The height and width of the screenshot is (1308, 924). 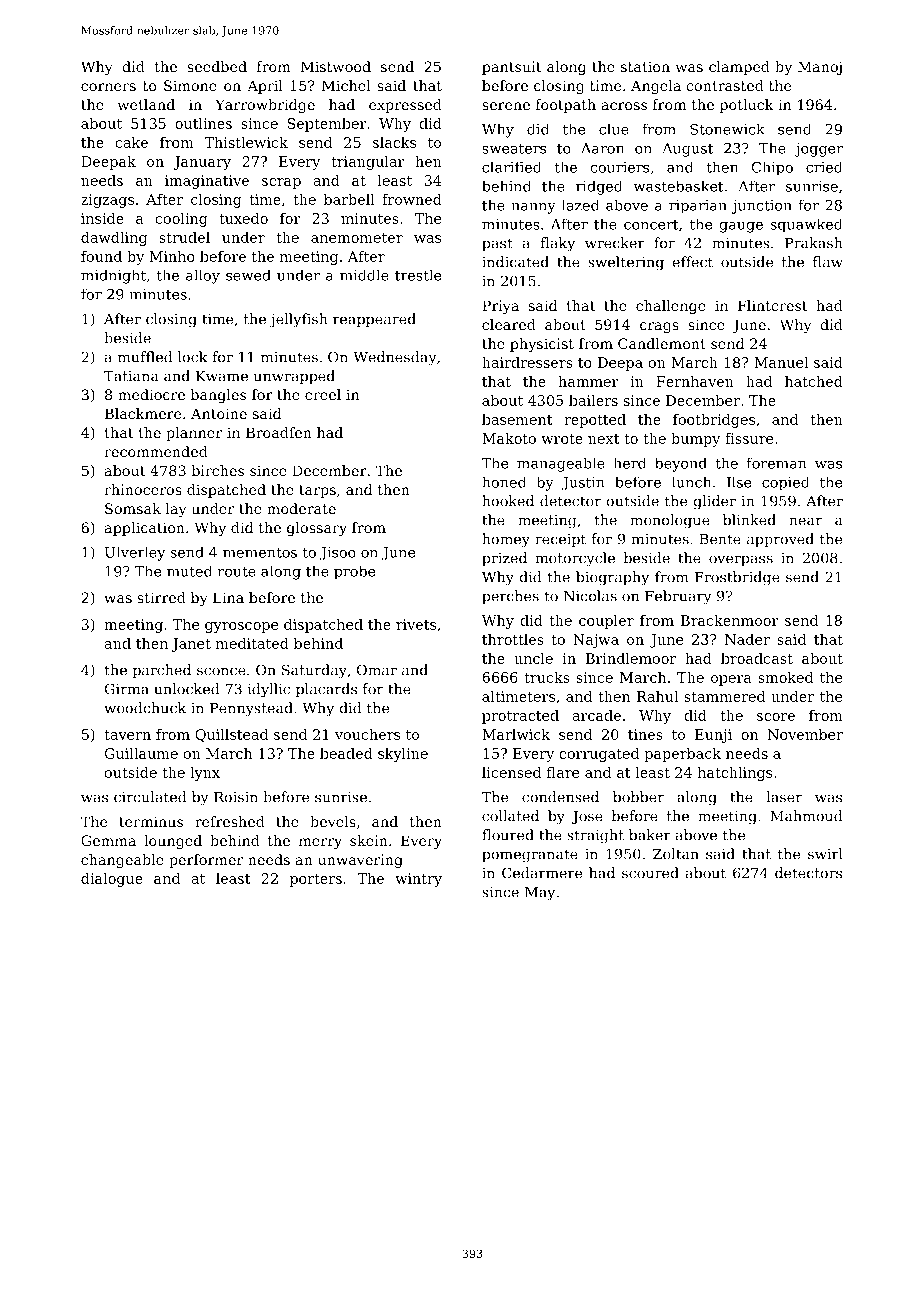 I want to click on challenge, so click(x=671, y=307).
